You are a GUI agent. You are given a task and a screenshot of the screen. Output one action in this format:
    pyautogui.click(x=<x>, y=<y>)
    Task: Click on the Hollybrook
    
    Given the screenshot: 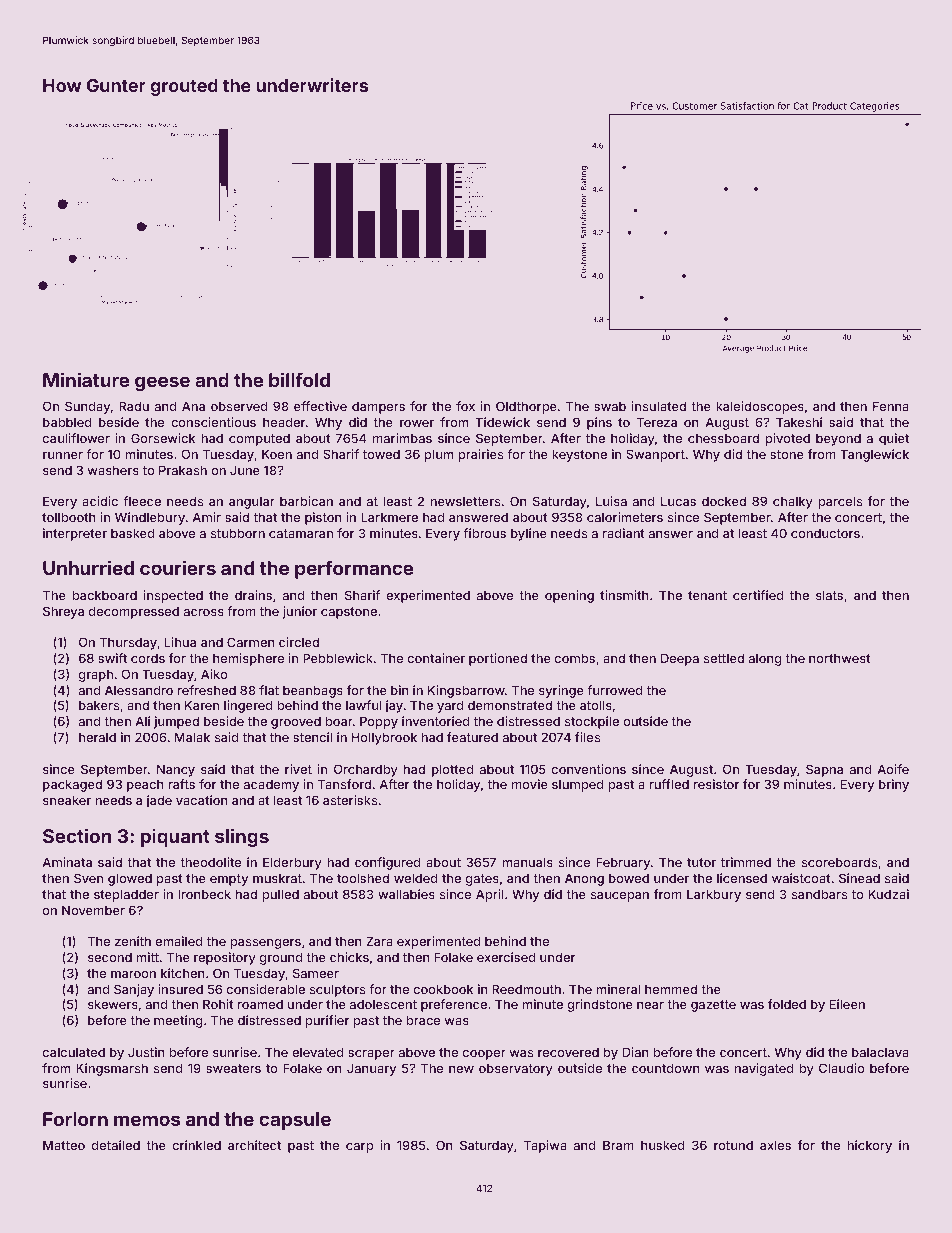 What is the action you would take?
    pyautogui.click(x=384, y=738)
